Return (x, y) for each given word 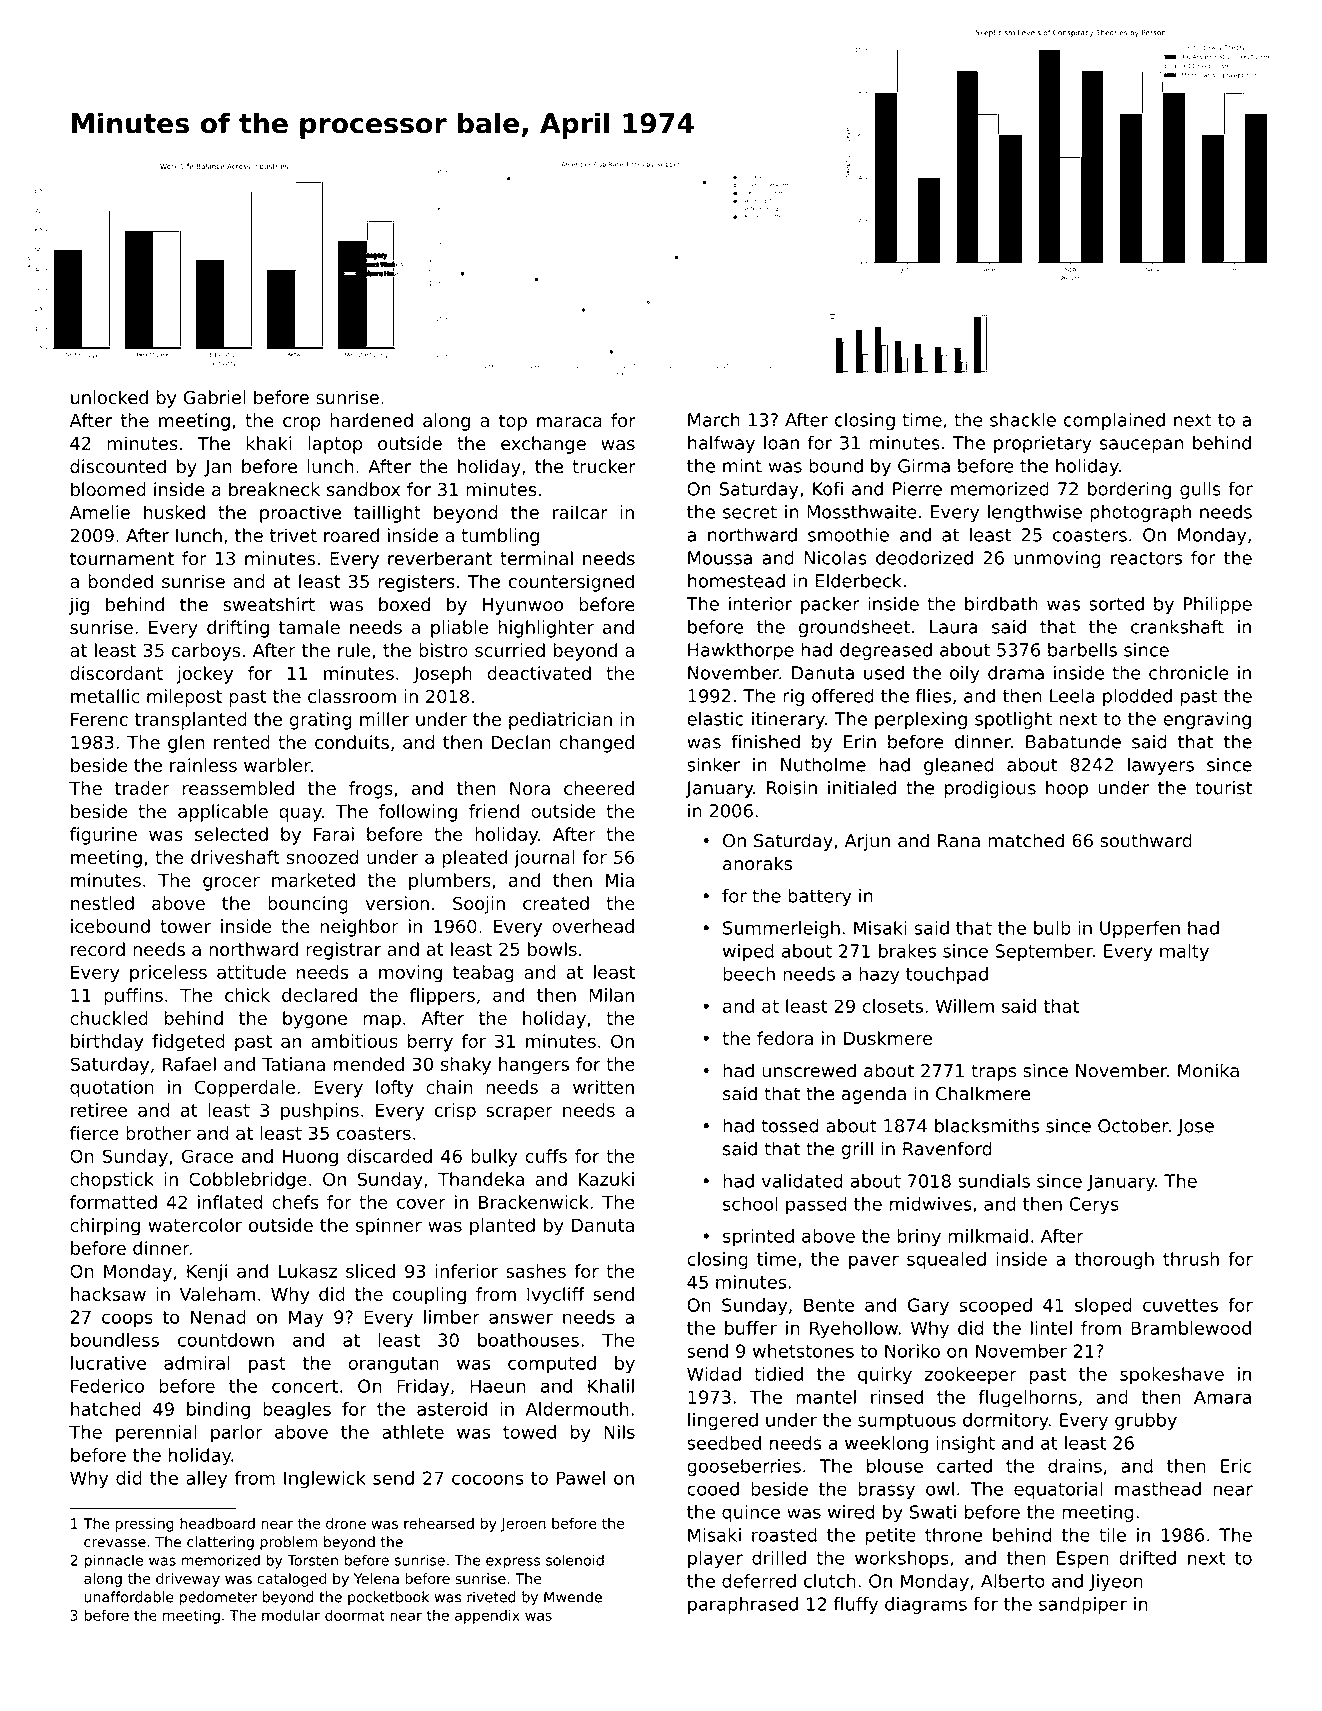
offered (843, 696)
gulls (1200, 490)
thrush (1191, 1259)
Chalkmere (983, 1093)
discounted (118, 466)
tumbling (500, 537)
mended (369, 1064)
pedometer (218, 1598)
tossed (789, 1125)
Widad (714, 1374)
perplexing (921, 720)
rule (354, 650)
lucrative (108, 1363)
